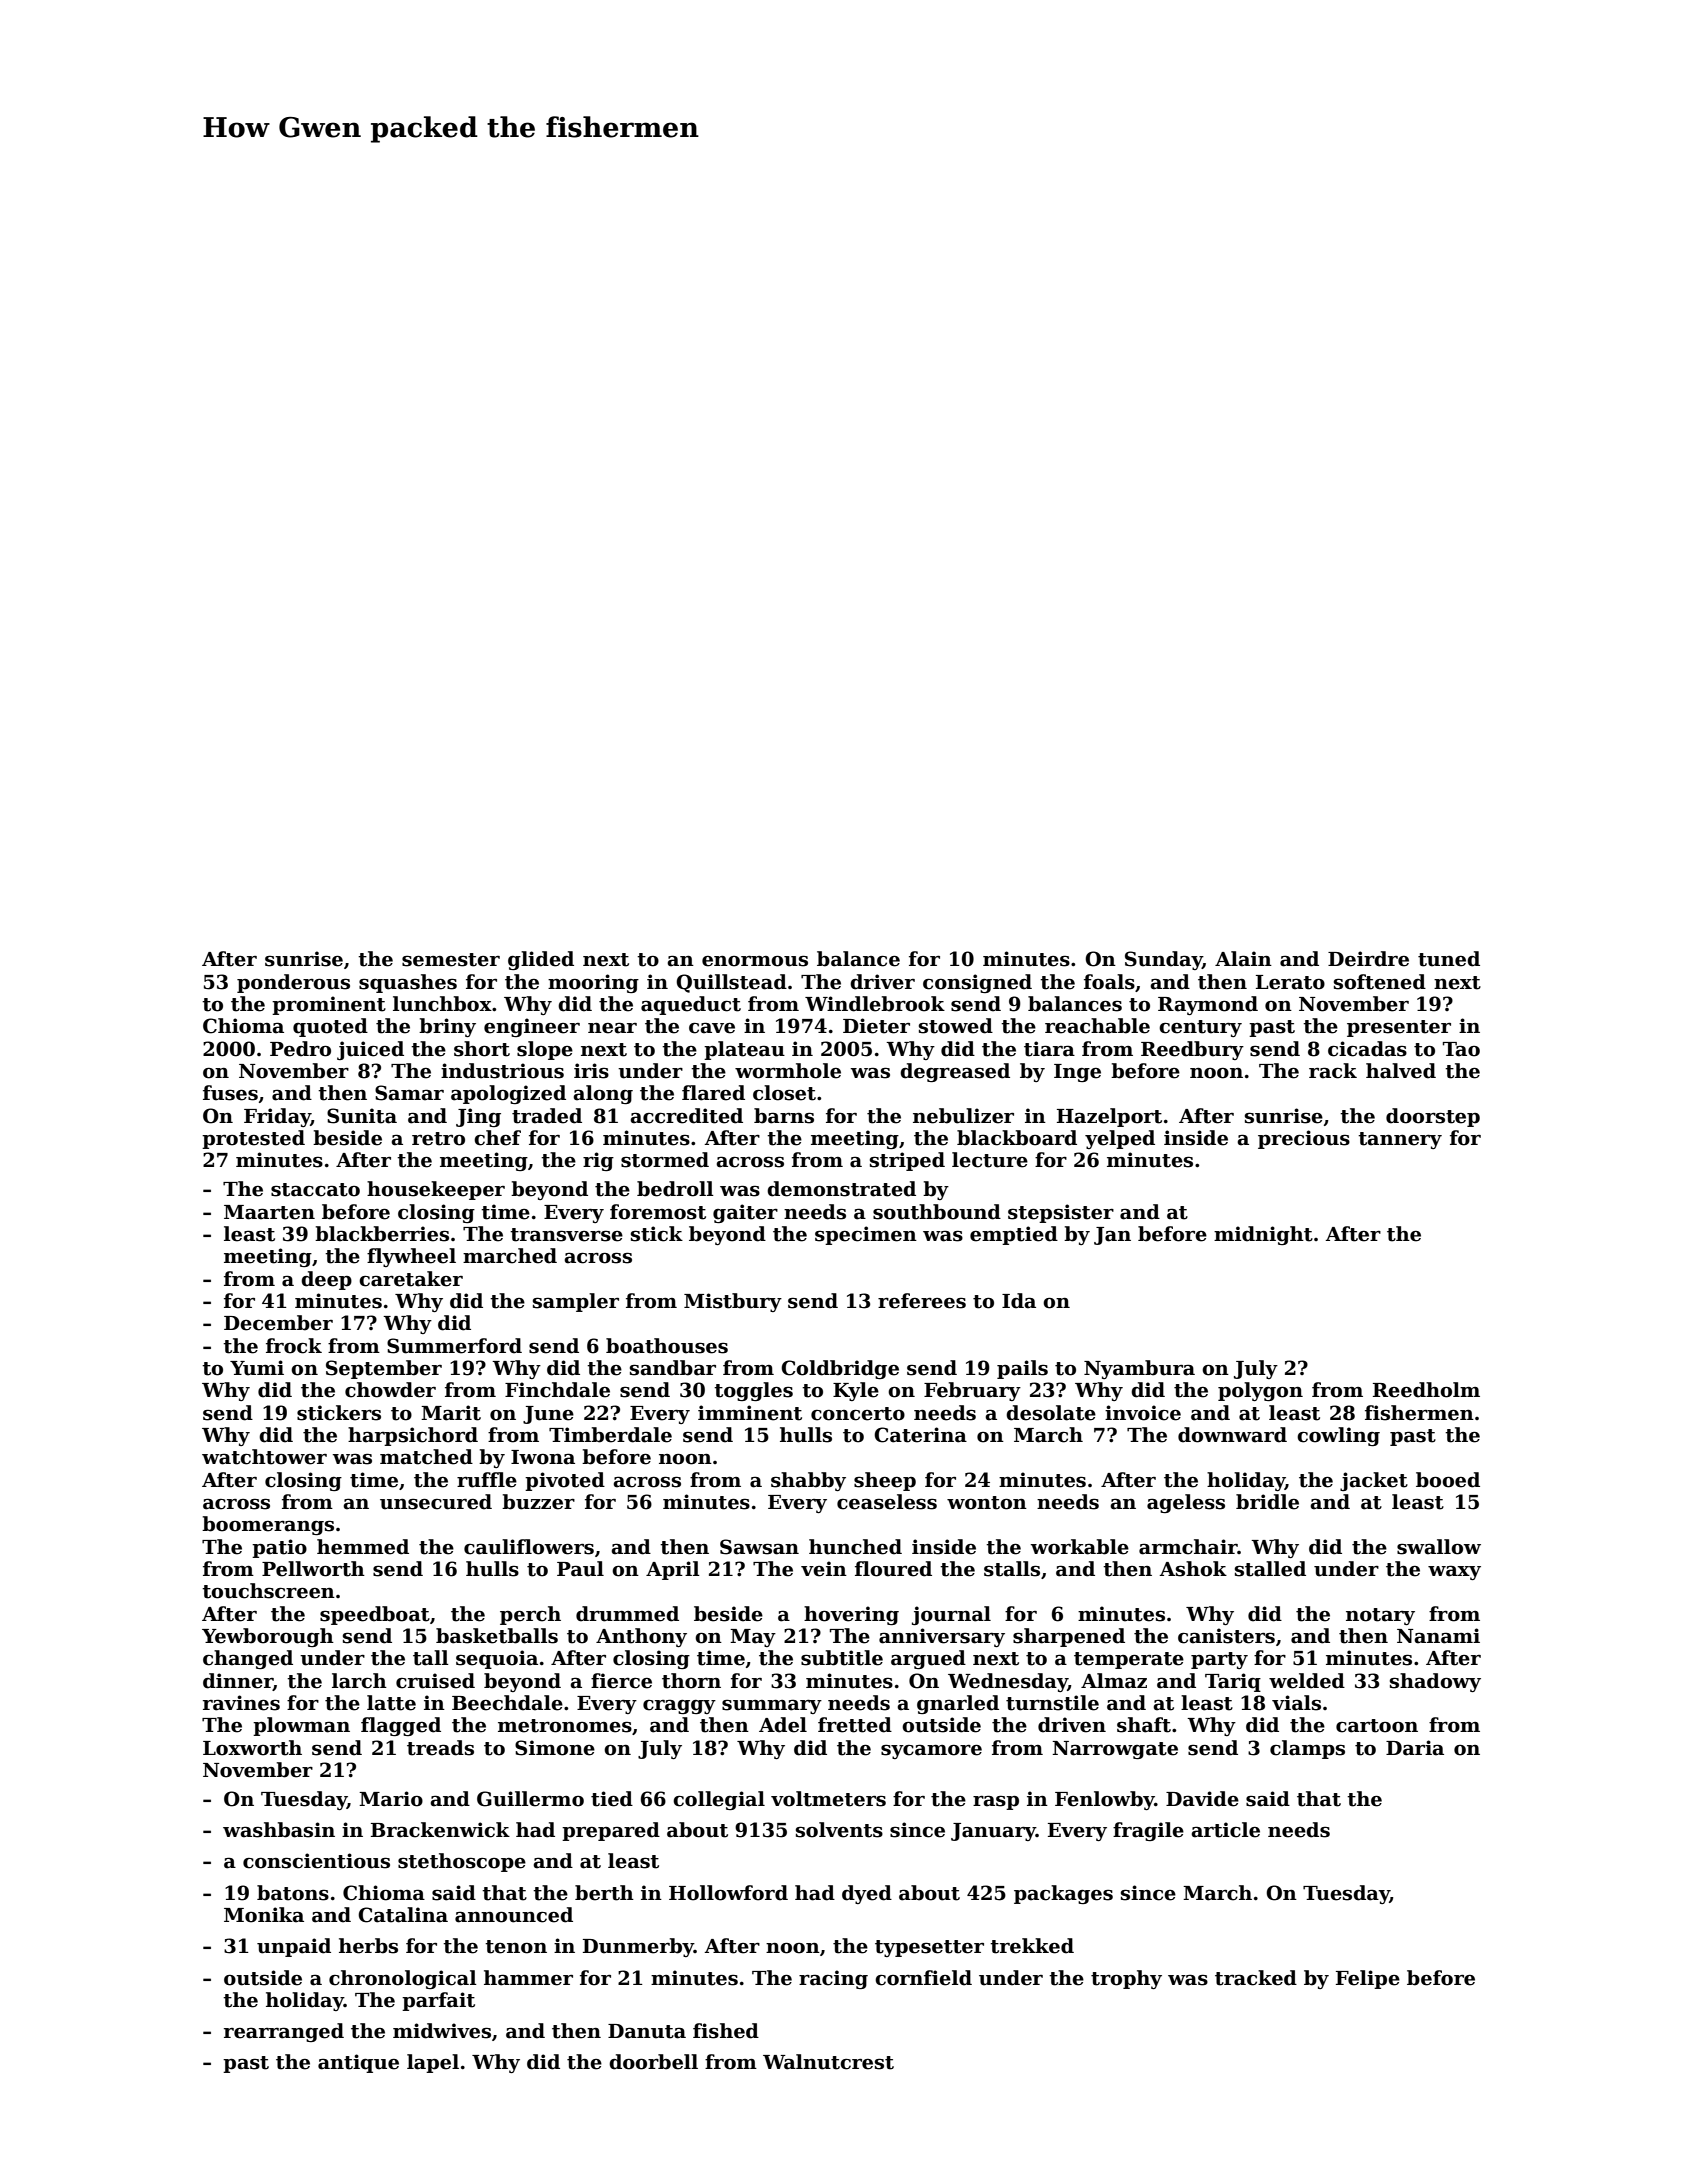 The height and width of the screenshot is (2178, 1683). What do you see at coordinates (679, 1707) in the screenshot?
I see `craggy` at bounding box center [679, 1707].
